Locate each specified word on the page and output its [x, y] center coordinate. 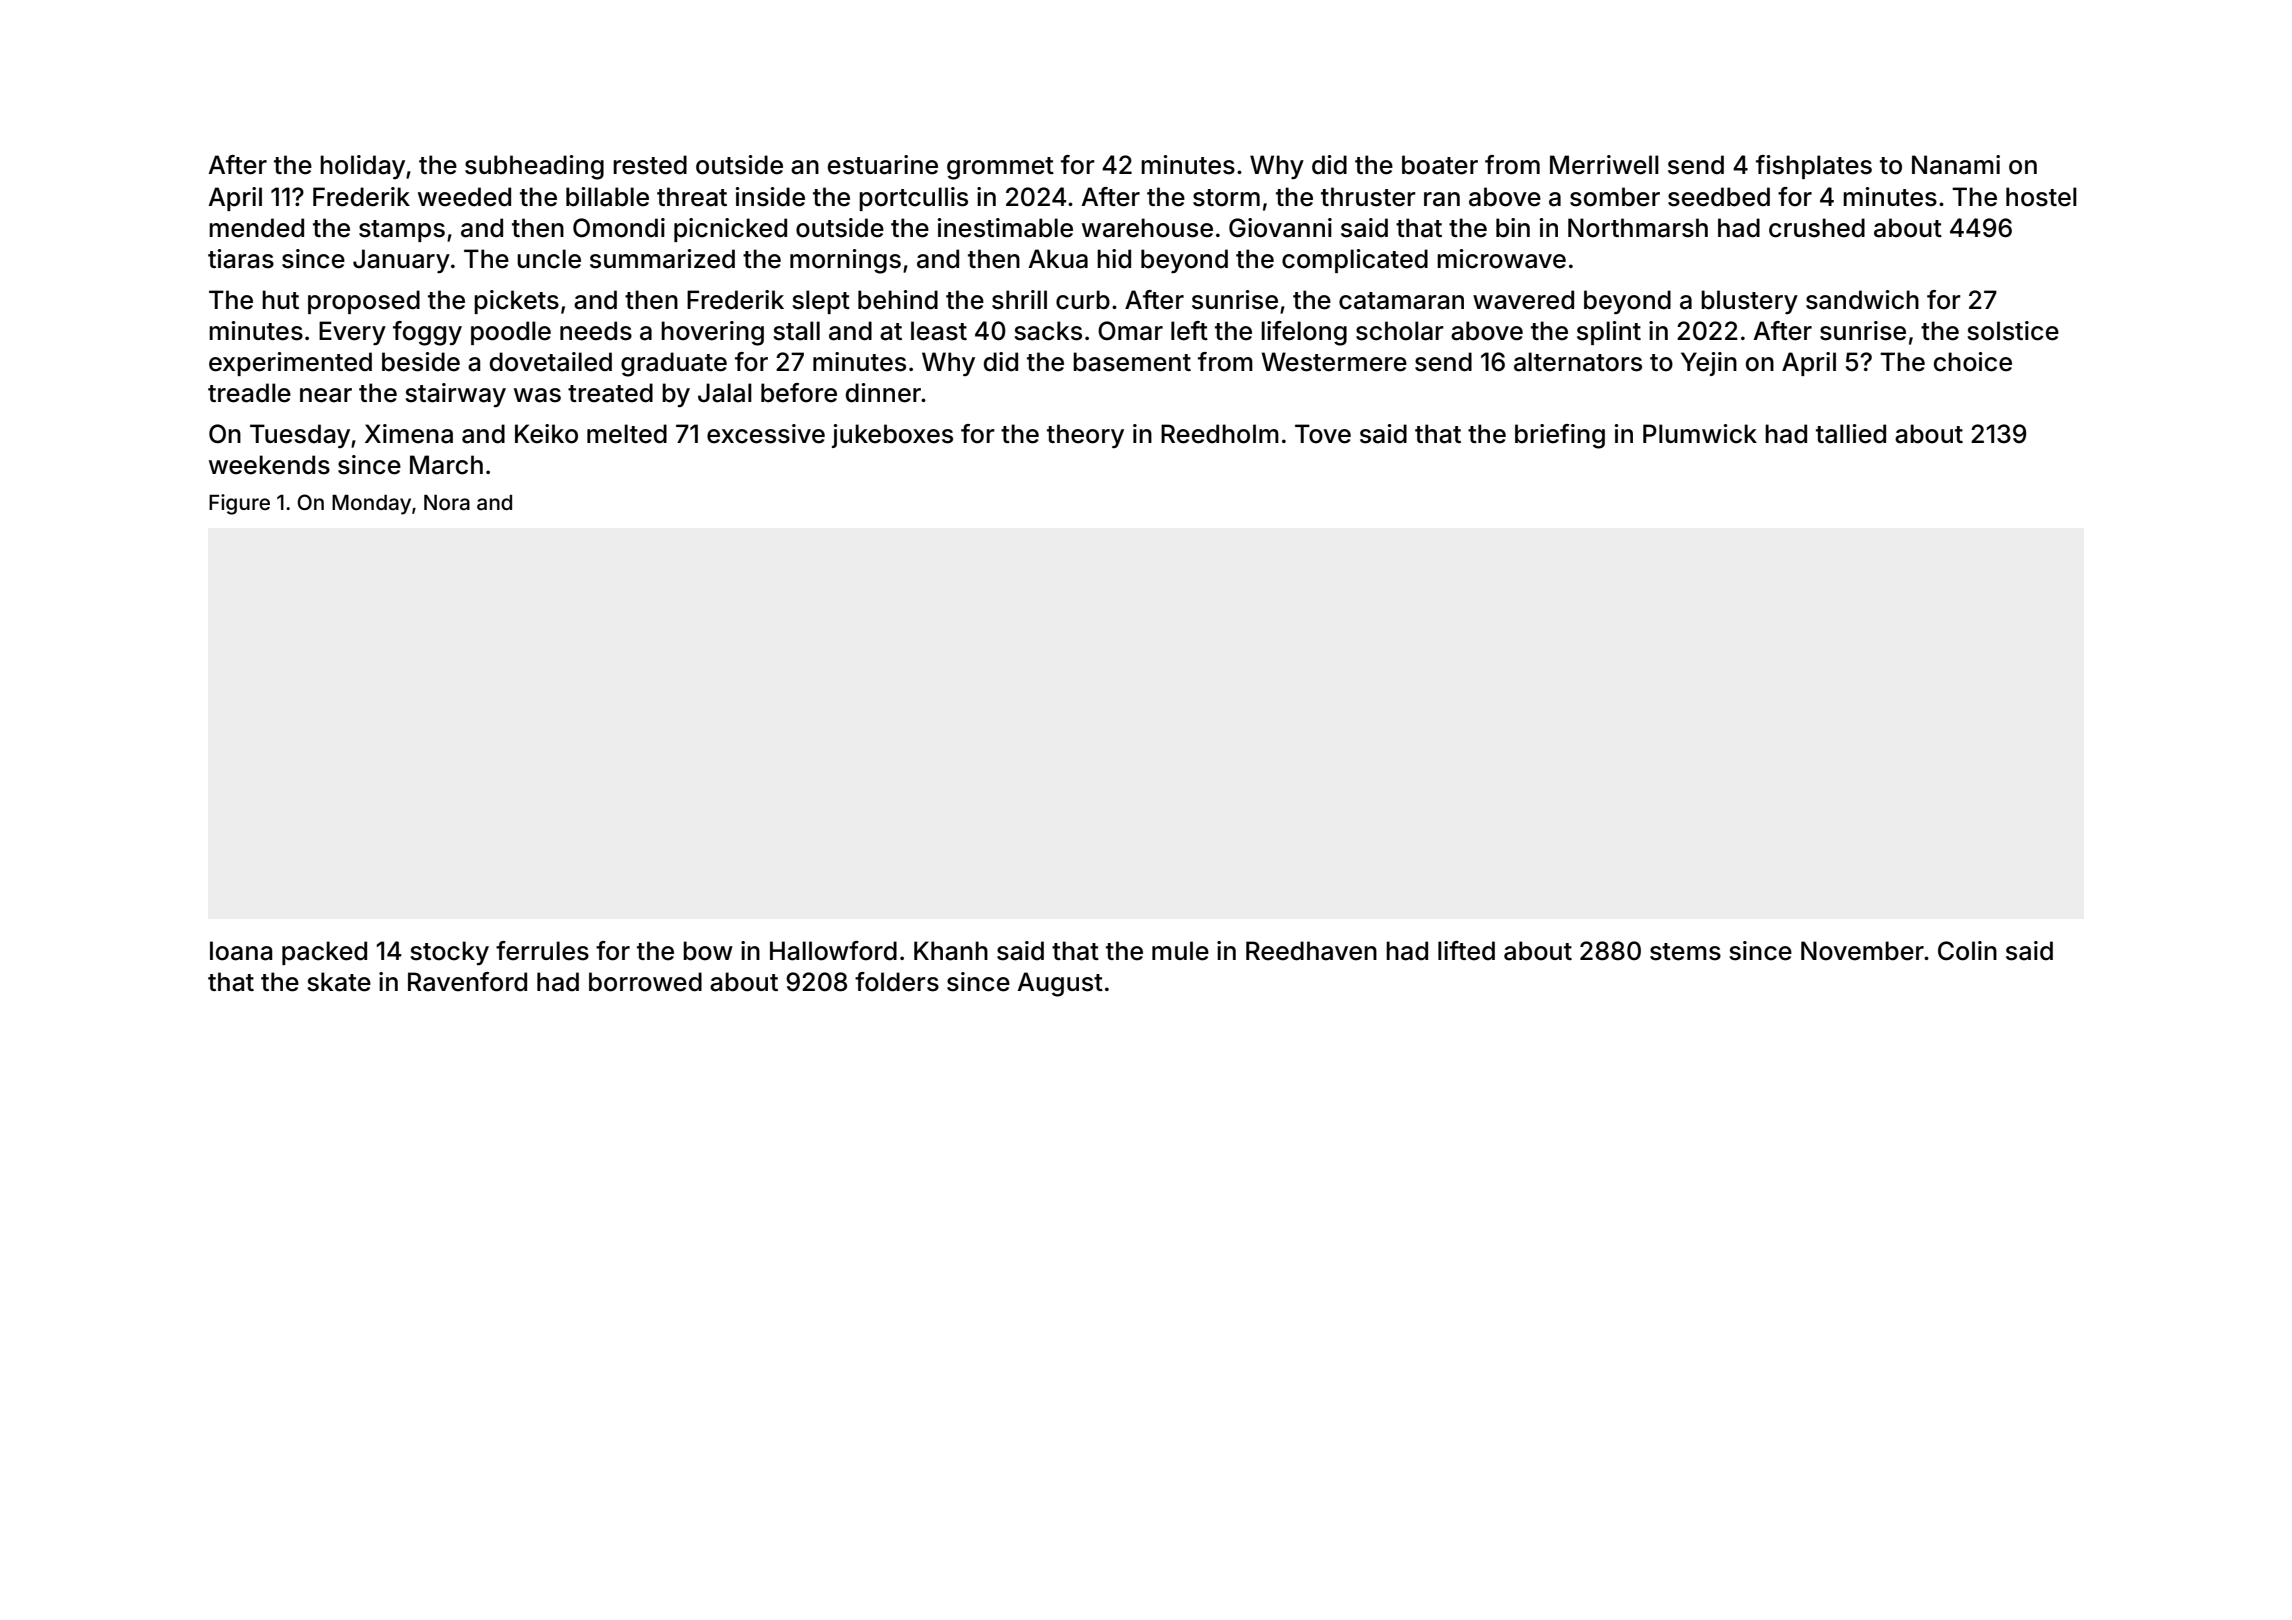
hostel [2041, 197]
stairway [455, 395]
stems [1685, 952]
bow [708, 951]
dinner [883, 393]
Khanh [951, 951]
